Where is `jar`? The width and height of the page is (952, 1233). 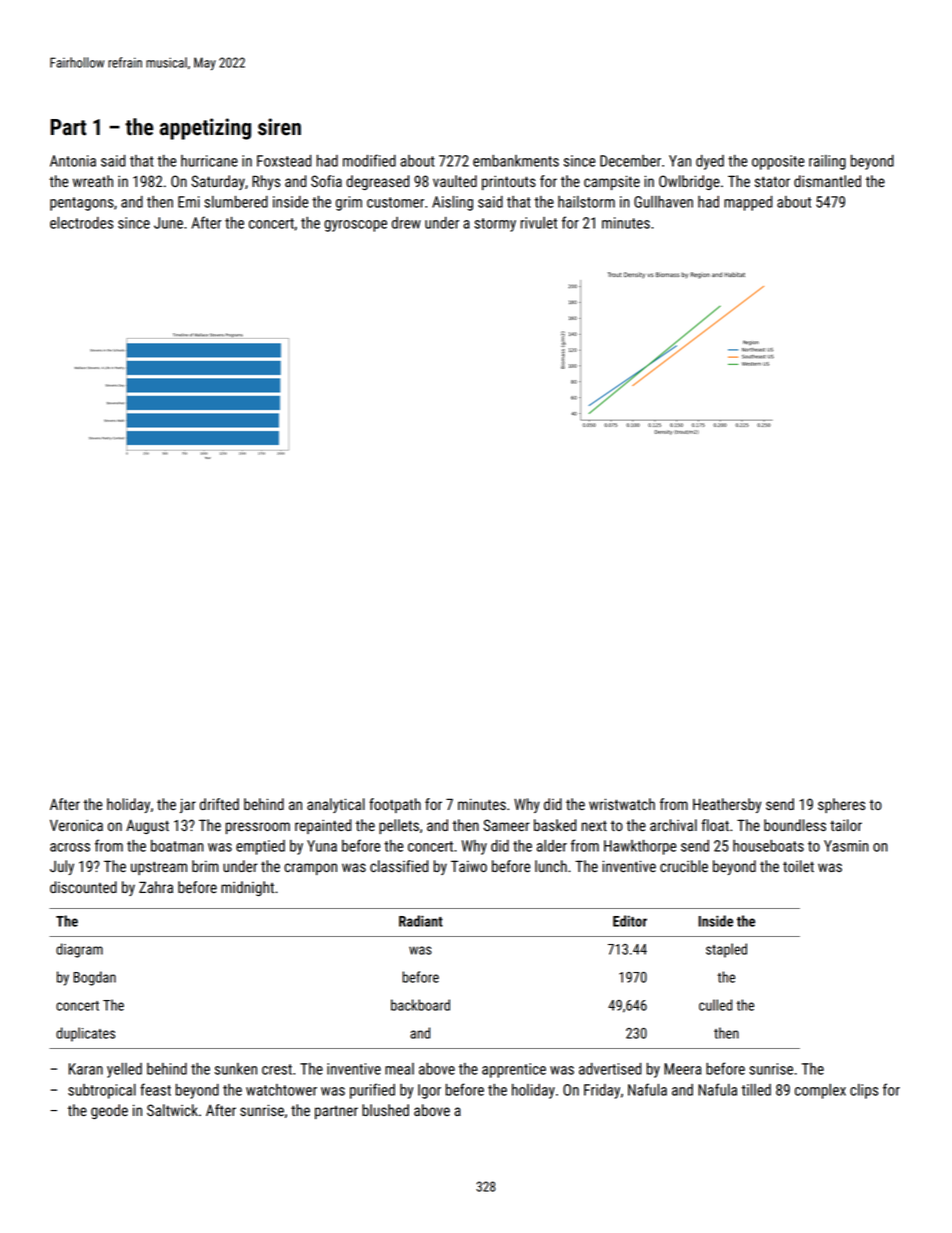 jar is located at coordinates (188, 805).
